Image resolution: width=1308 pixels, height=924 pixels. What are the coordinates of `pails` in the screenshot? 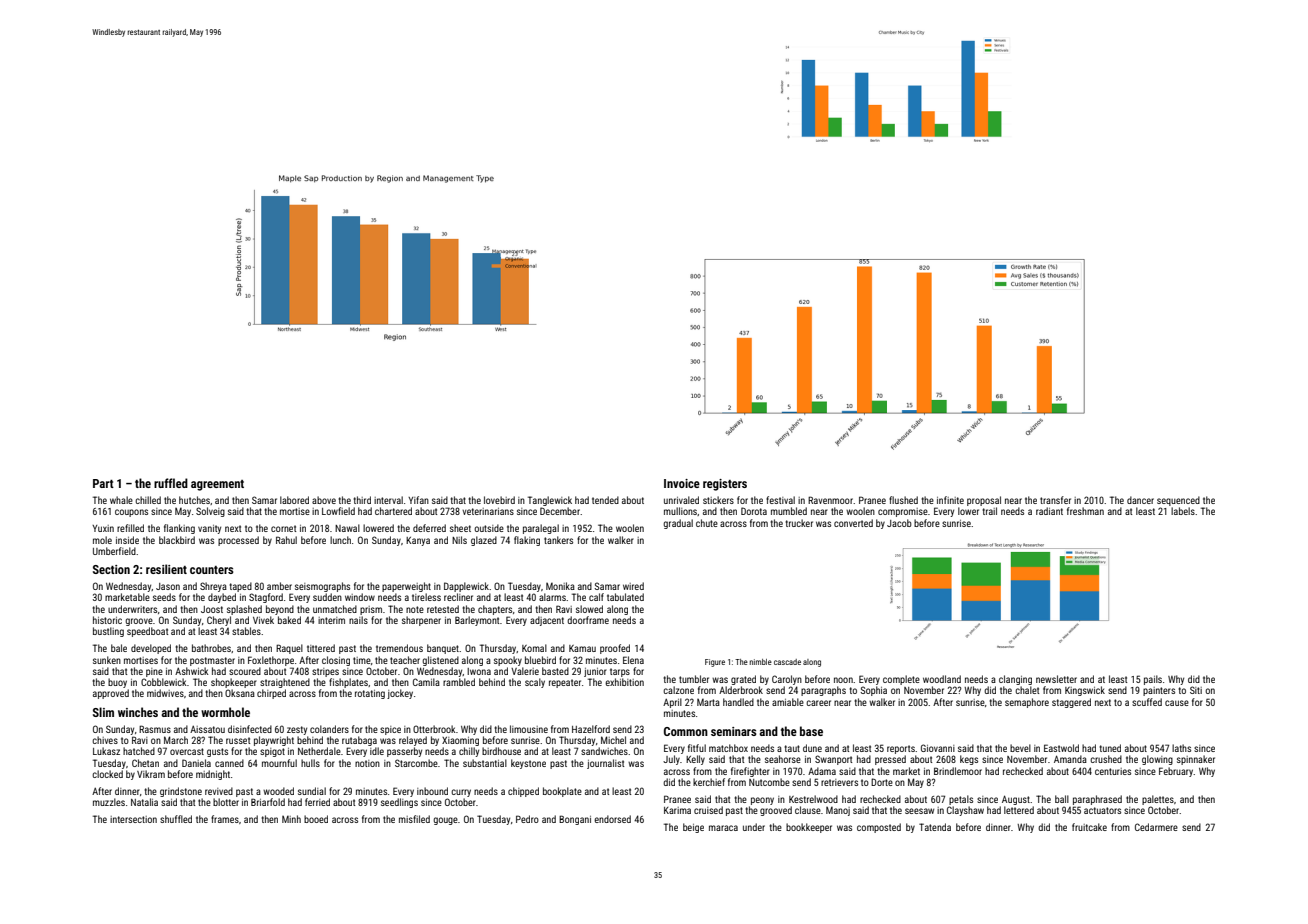 It's located at (1153, 680).
